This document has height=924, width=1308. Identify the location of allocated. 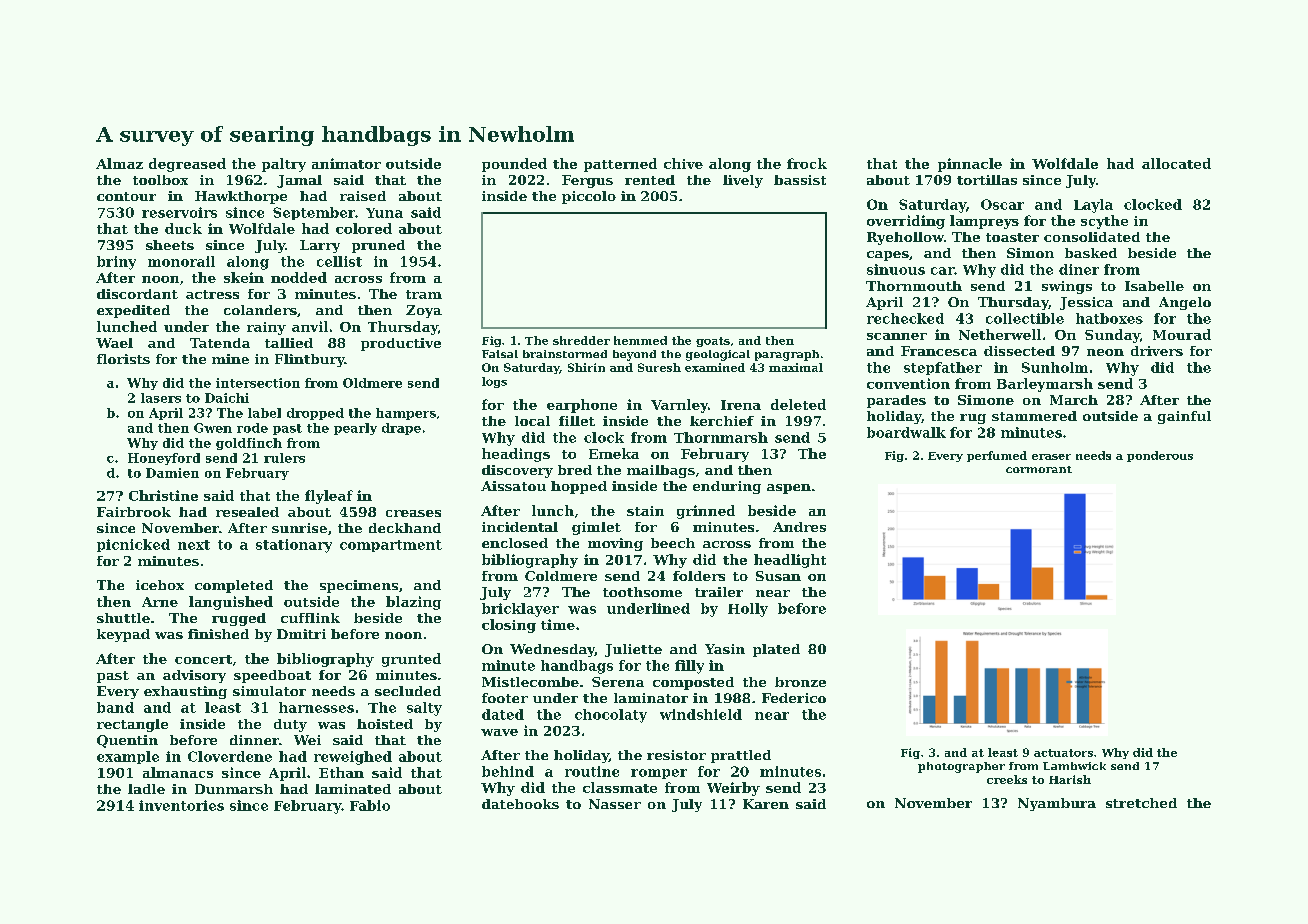
(1176, 163).
